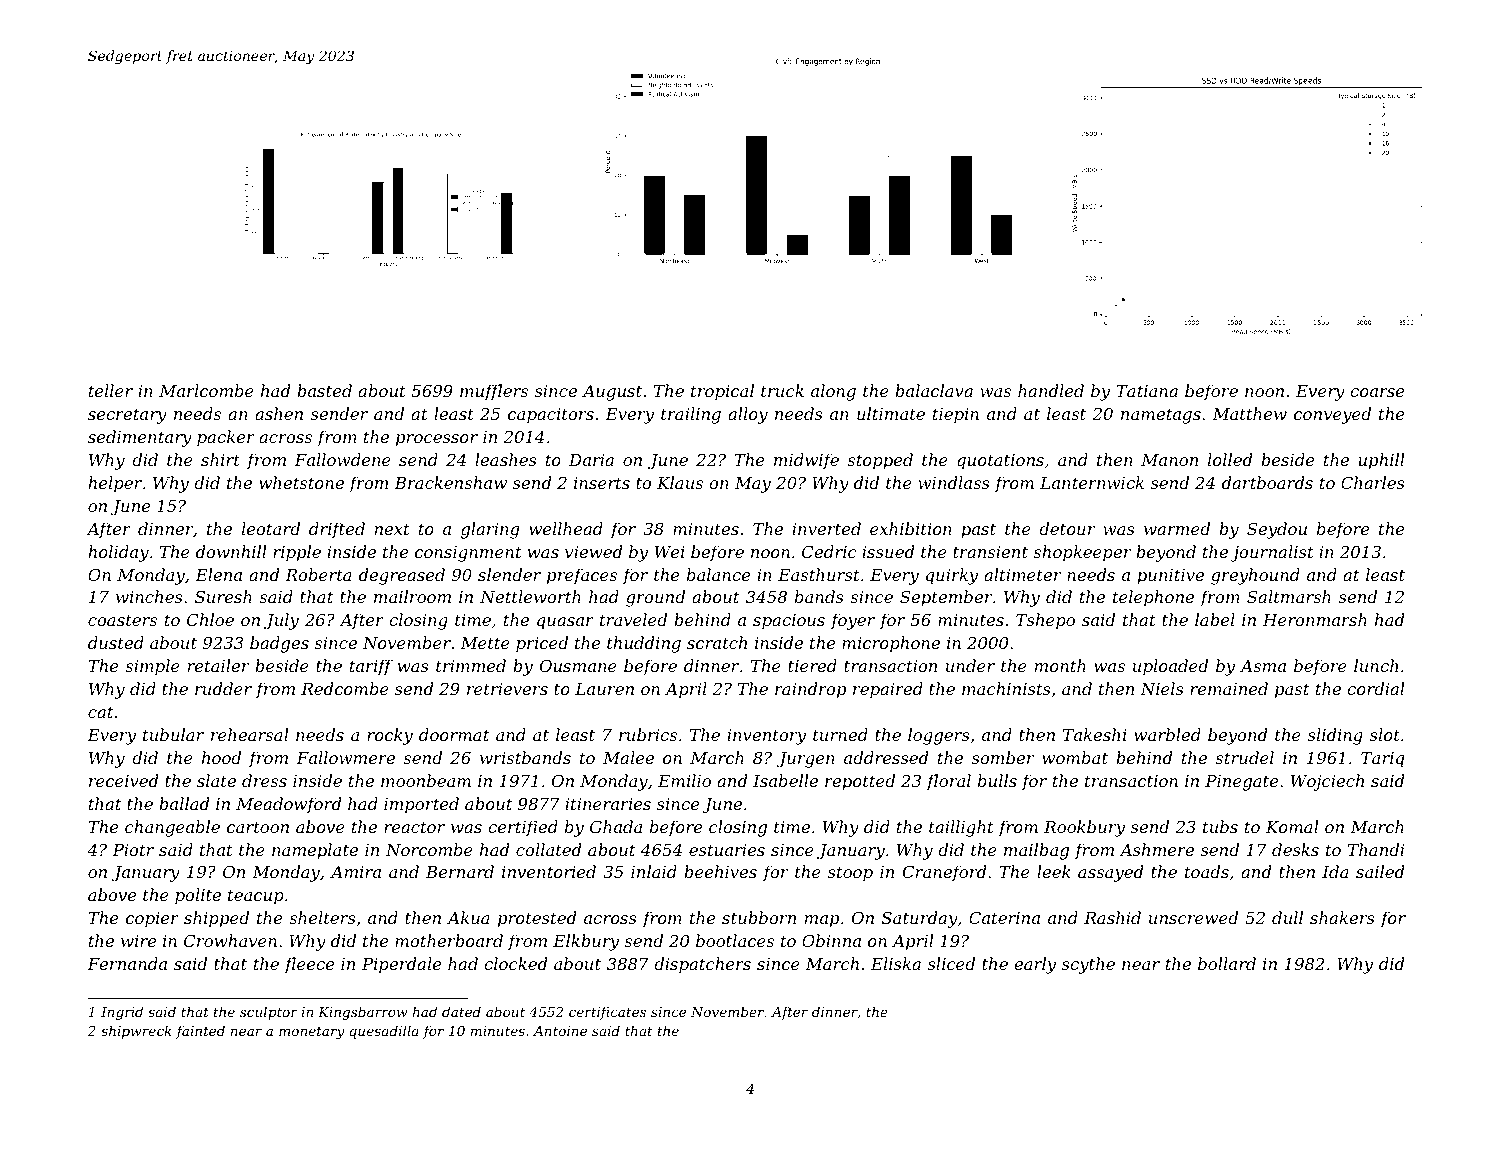  Describe the element at coordinates (1147, 391) in the document. I see `Tatiana` at that location.
